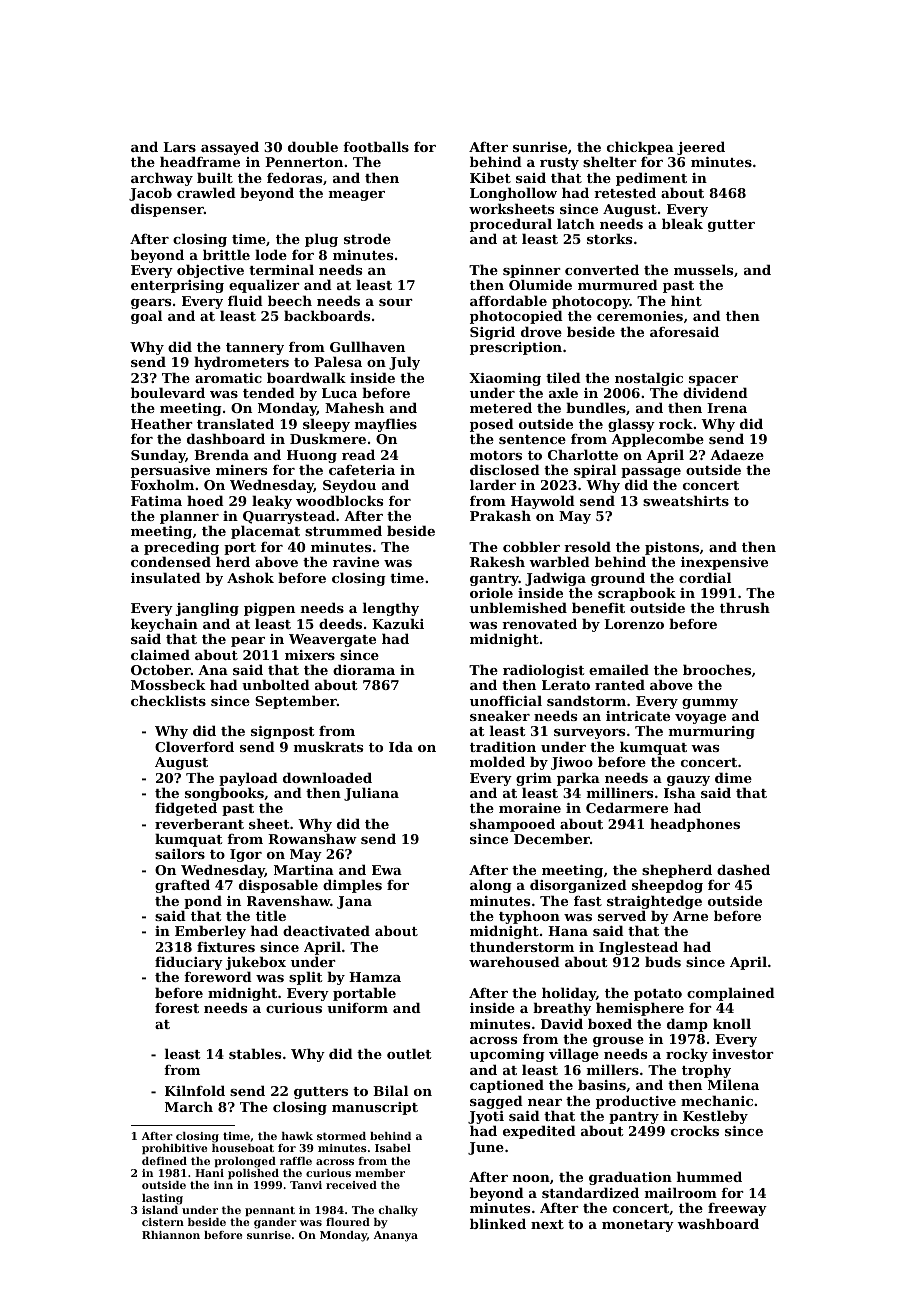 Image resolution: width=908 pixels, height=1316 pixels. I want to click on Lars, so click(179, 147).
